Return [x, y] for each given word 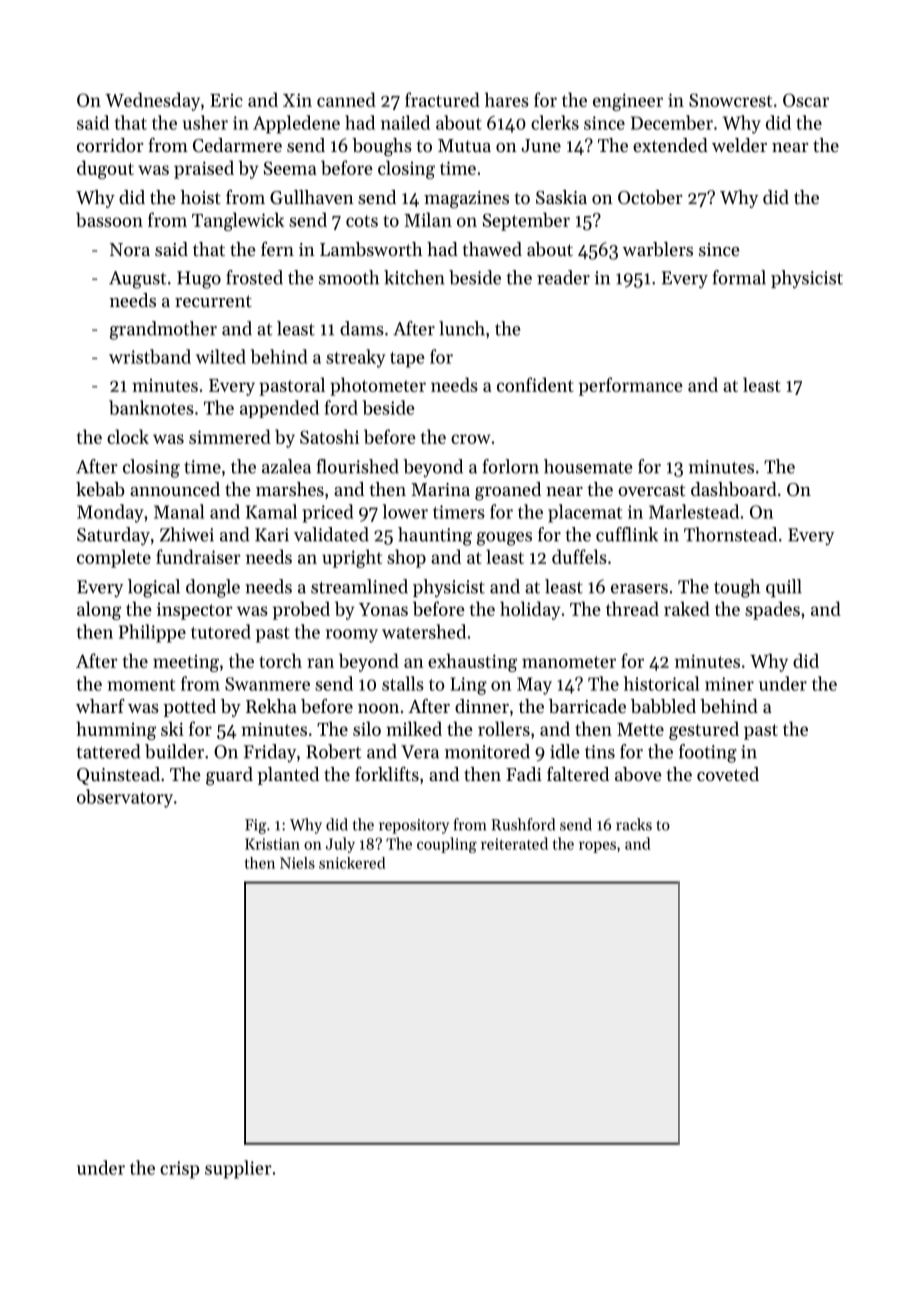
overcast [651, 490]
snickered [352, 863]
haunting [435, 536]
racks [634, 824]
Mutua [464, 145]
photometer [378, 386]
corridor [110, 145]
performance [631, 386]
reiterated [514, 843]
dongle [213, 588]
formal [739, 277]
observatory [125, 798]
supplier [238, 1169]
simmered [230, 436]
